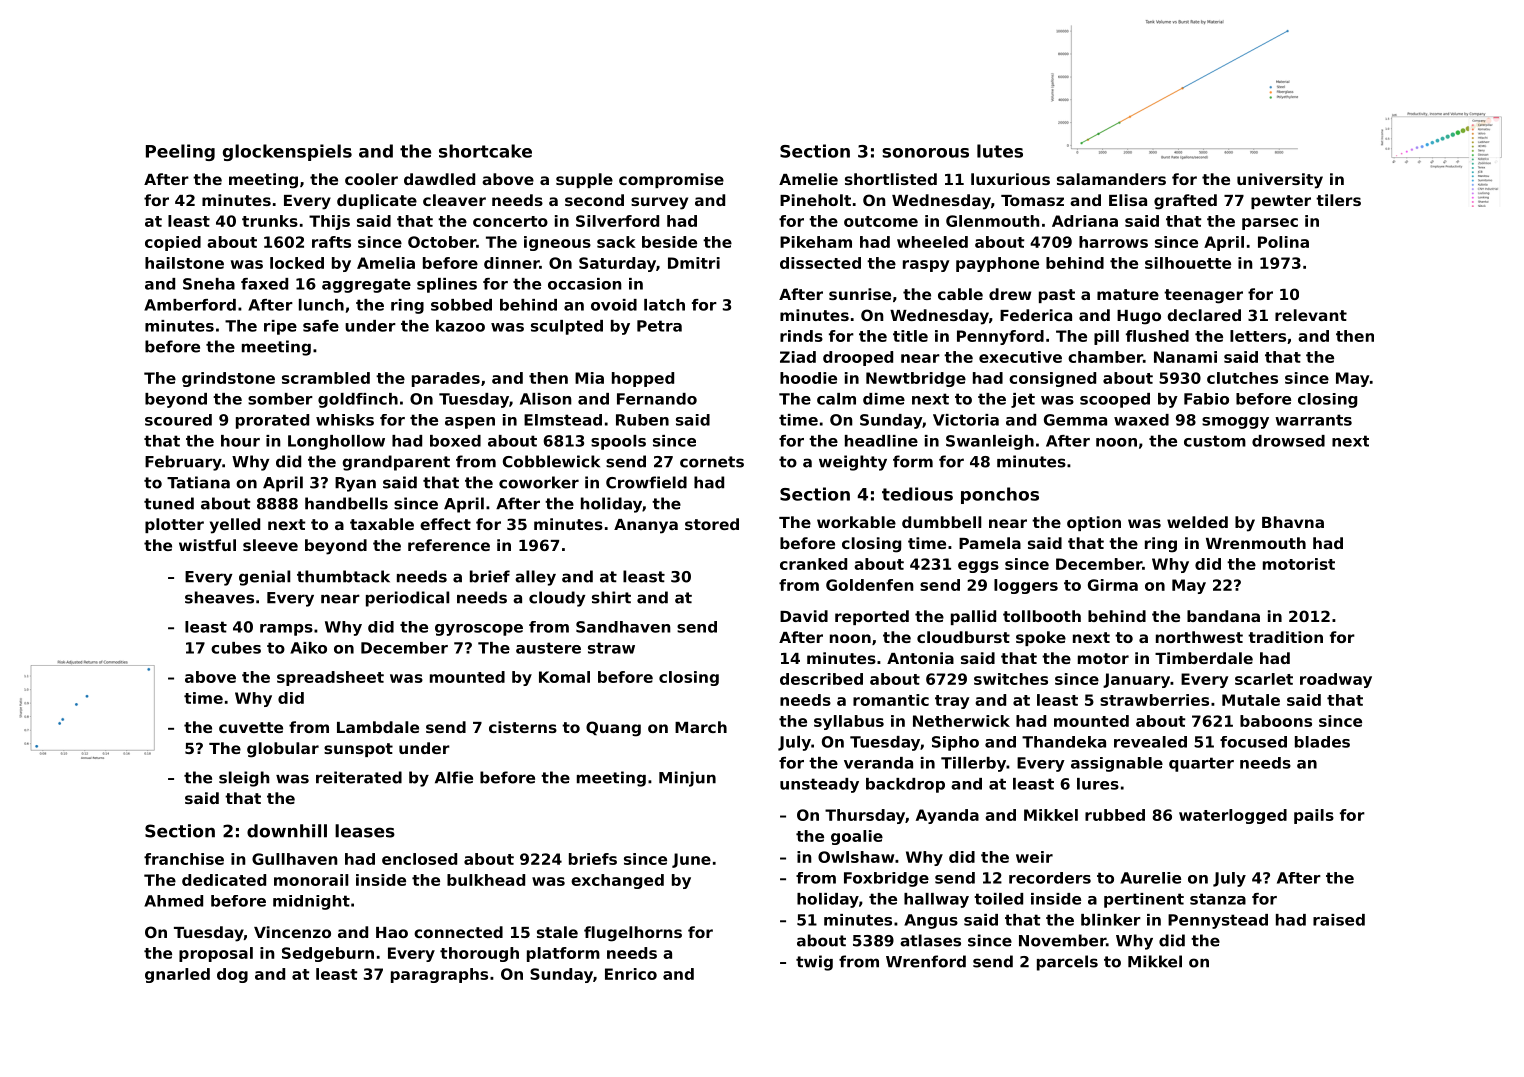  What do you see at coordinates (292, 932) in the screenshot?
I see `Vincenzo` at bounding box center [292, 932].
